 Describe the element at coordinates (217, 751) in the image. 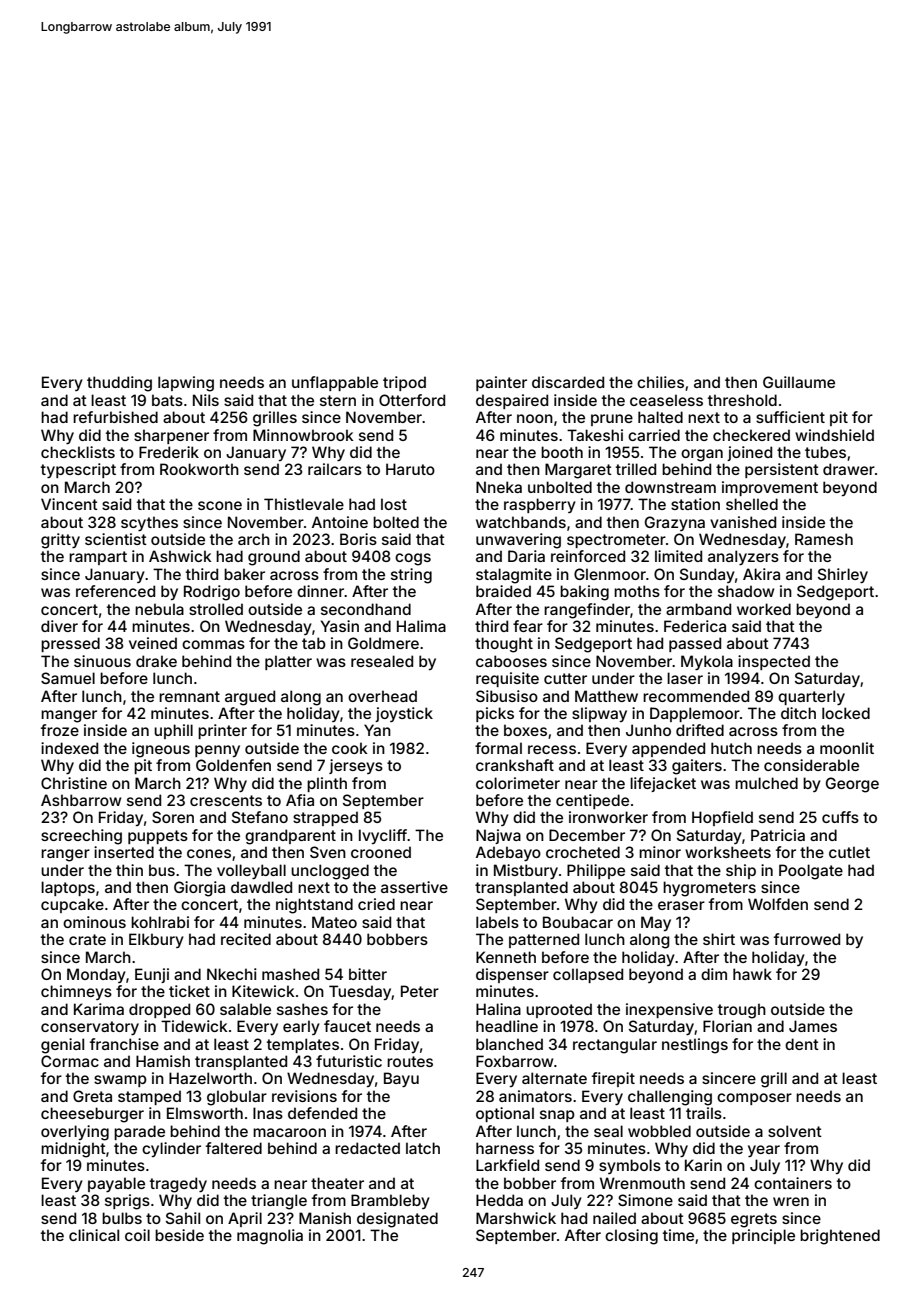

I see `penny` at that location.
